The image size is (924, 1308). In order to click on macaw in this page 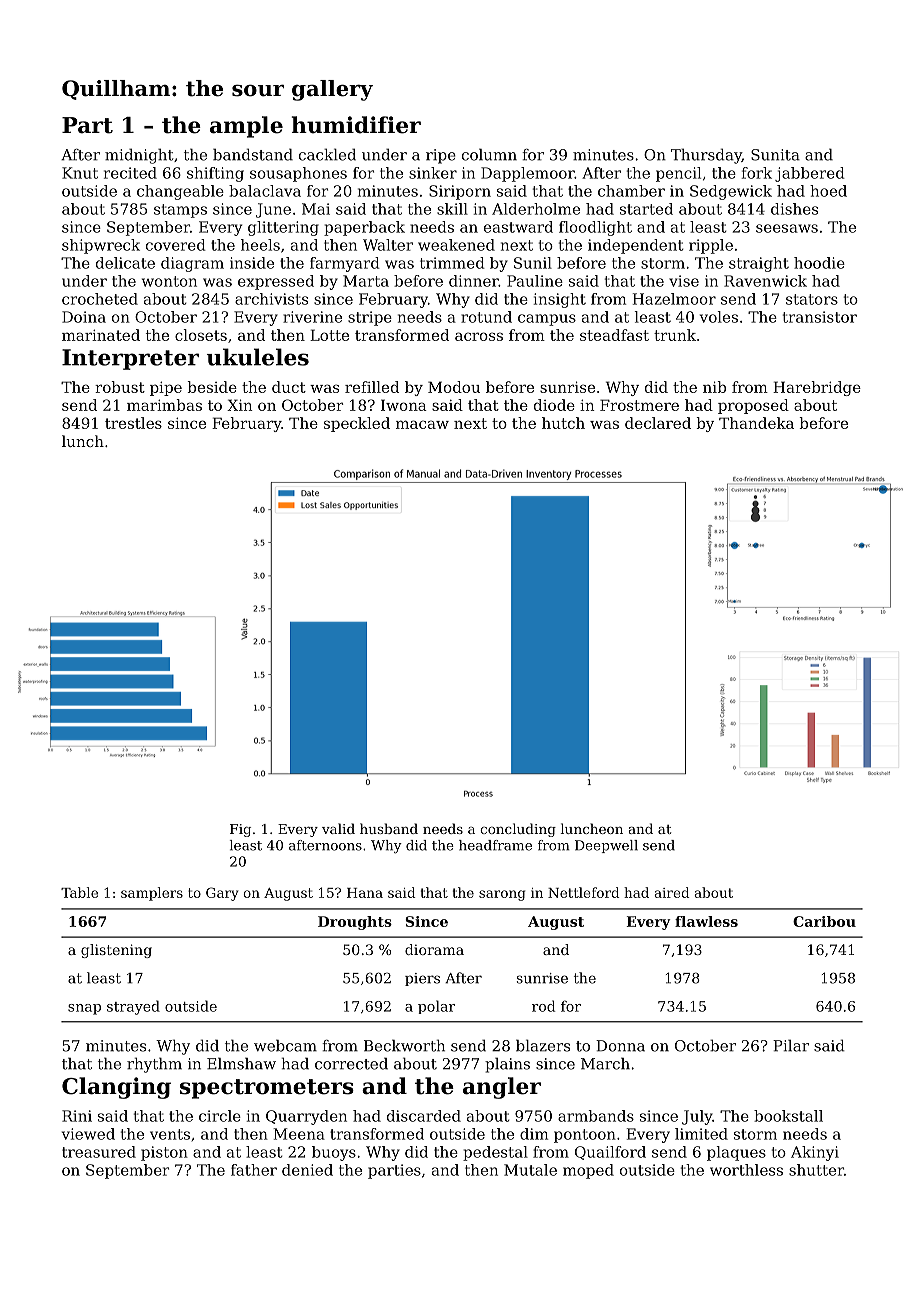, I will do `click(422, 424)`.
